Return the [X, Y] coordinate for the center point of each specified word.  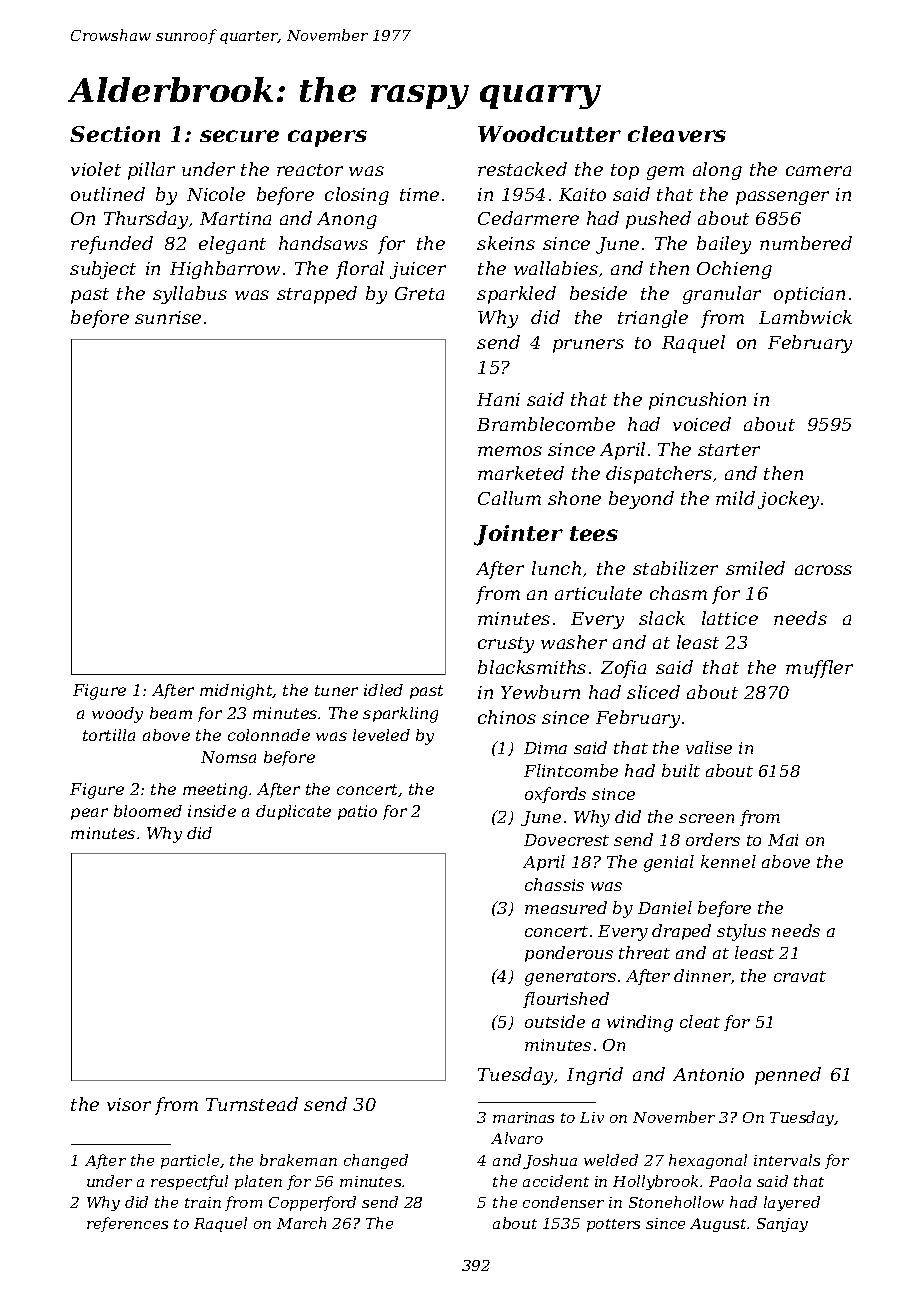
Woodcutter [549, 134]
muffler [819, 669]
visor [129, 1104]
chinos [507, 717]
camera [818, 171]
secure [239, 136]
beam [171, 713]
